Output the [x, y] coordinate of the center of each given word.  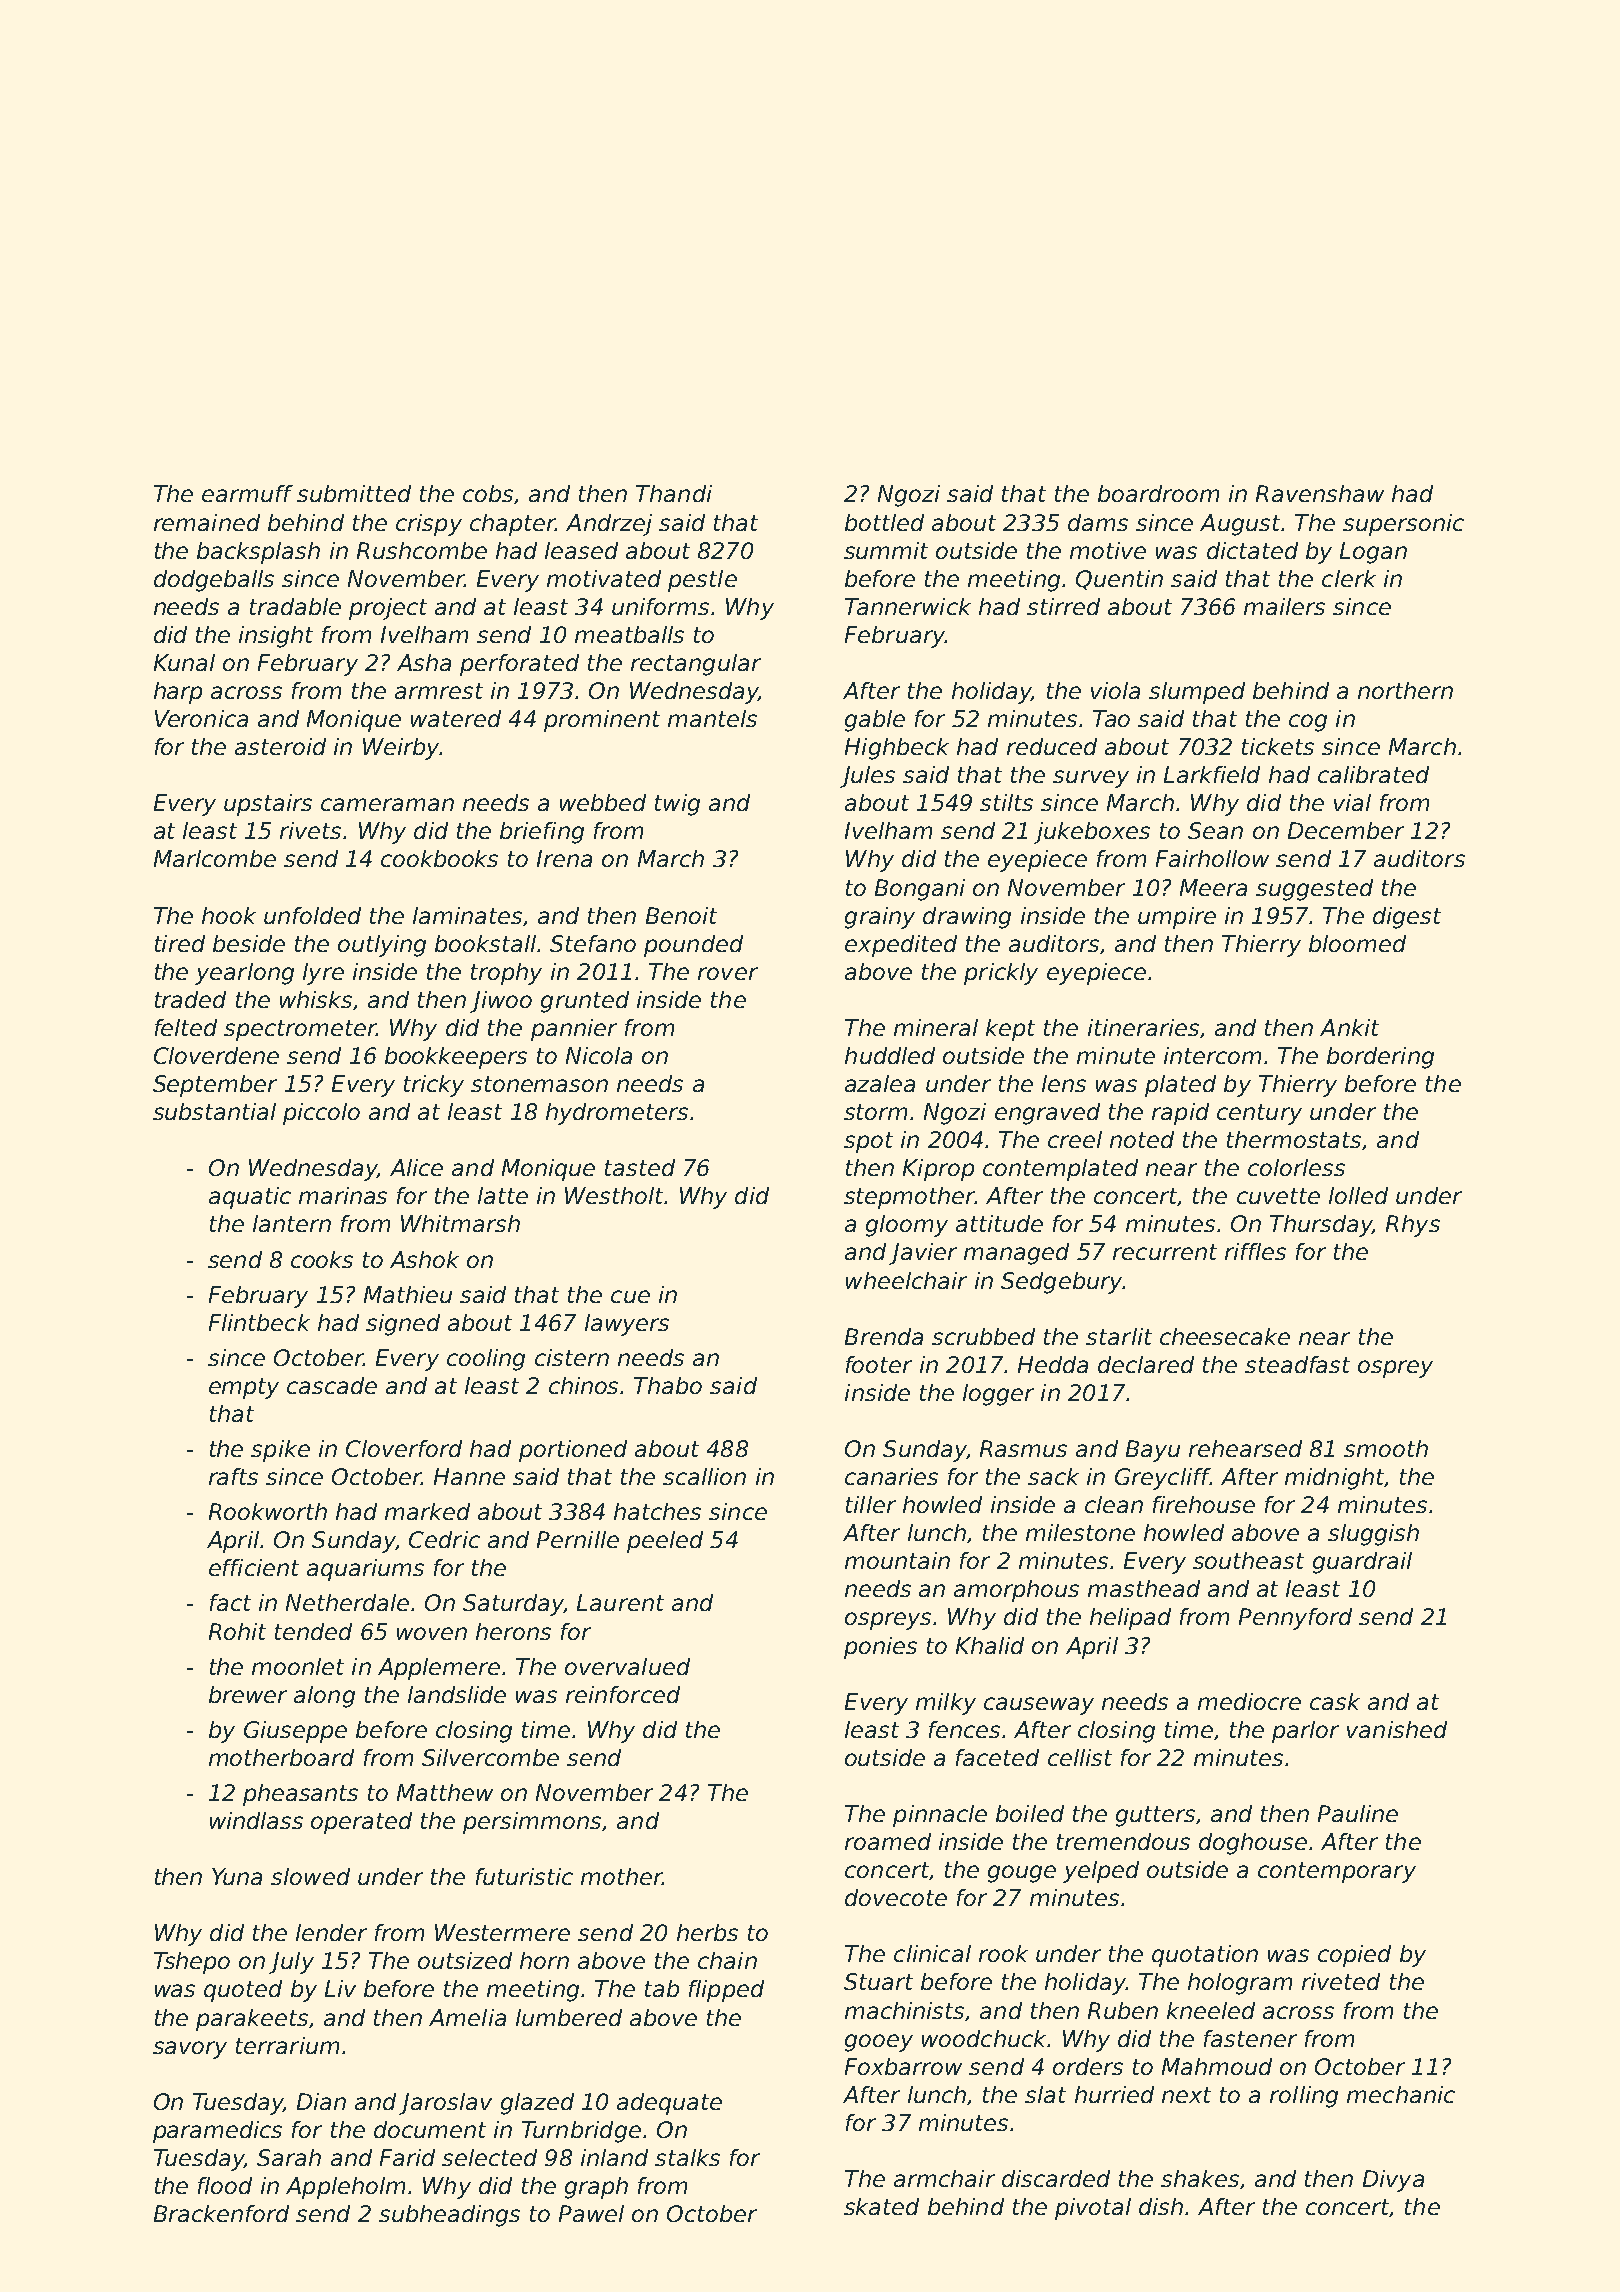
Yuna [237, 1876]
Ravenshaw [1320, 493]
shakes [1200, 2178]
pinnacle [940, 1816]
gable [875, 721]
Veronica [201, 718]
